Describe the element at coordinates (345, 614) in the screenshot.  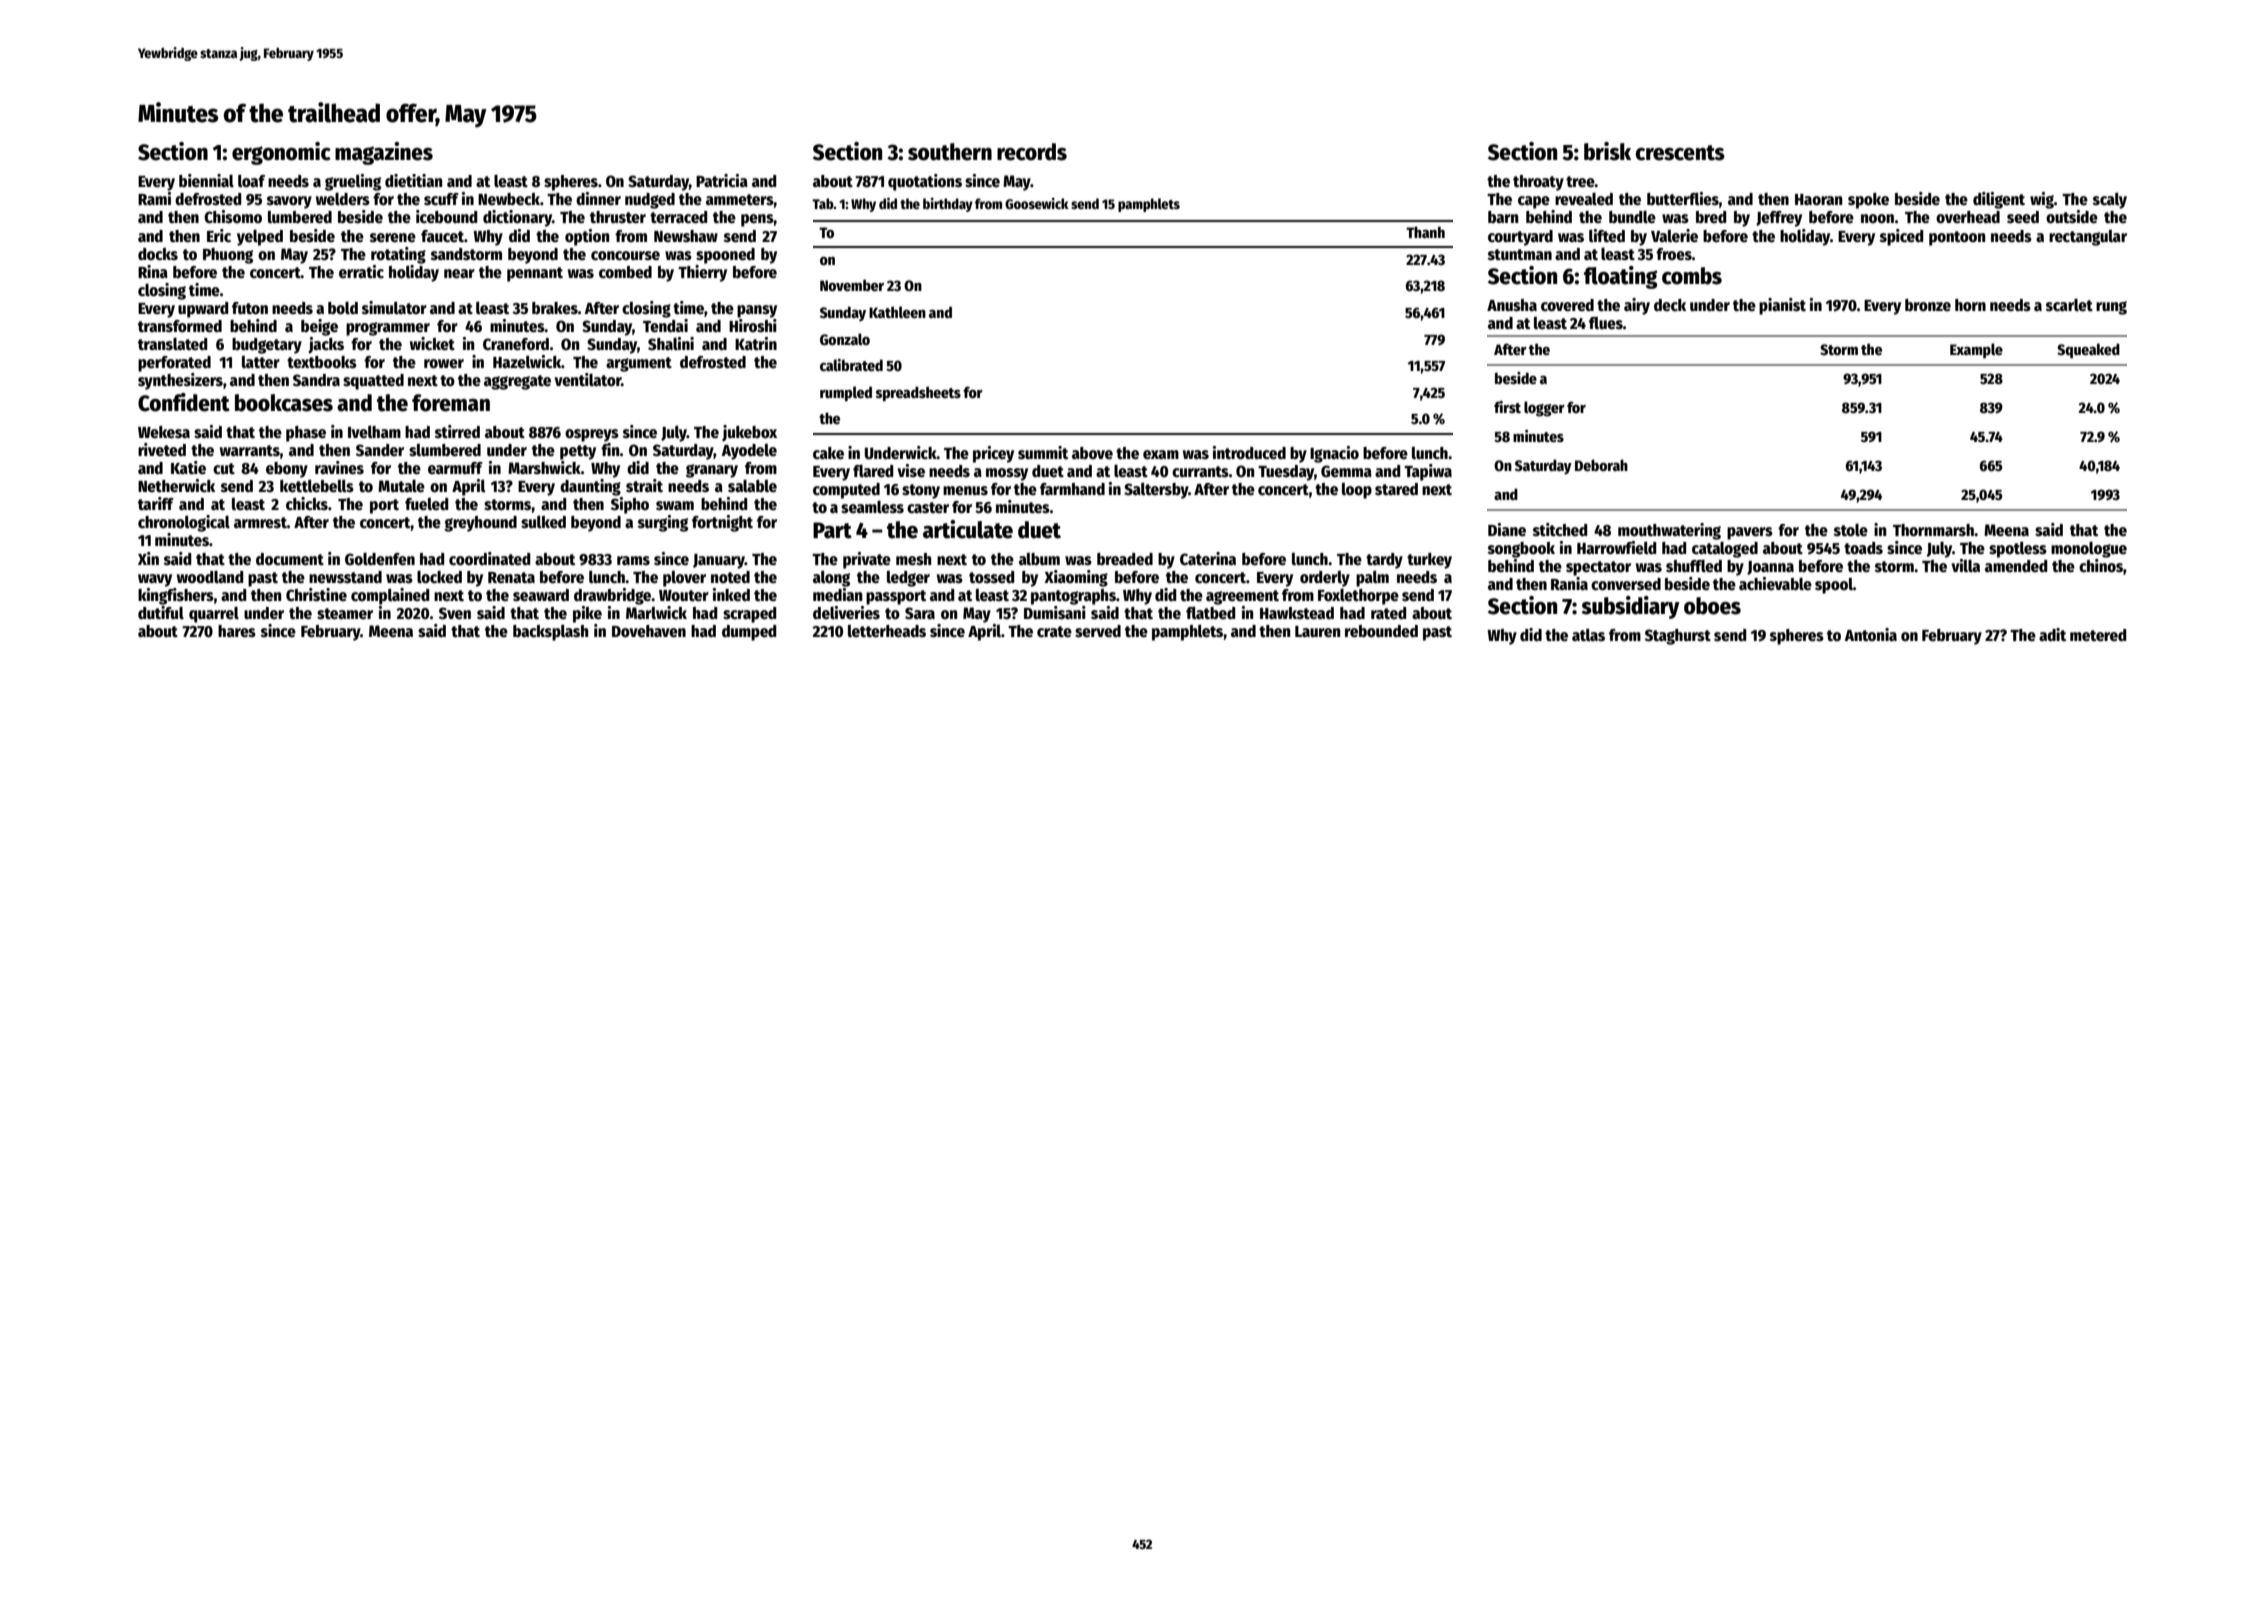
I see `steamer` at that location.
